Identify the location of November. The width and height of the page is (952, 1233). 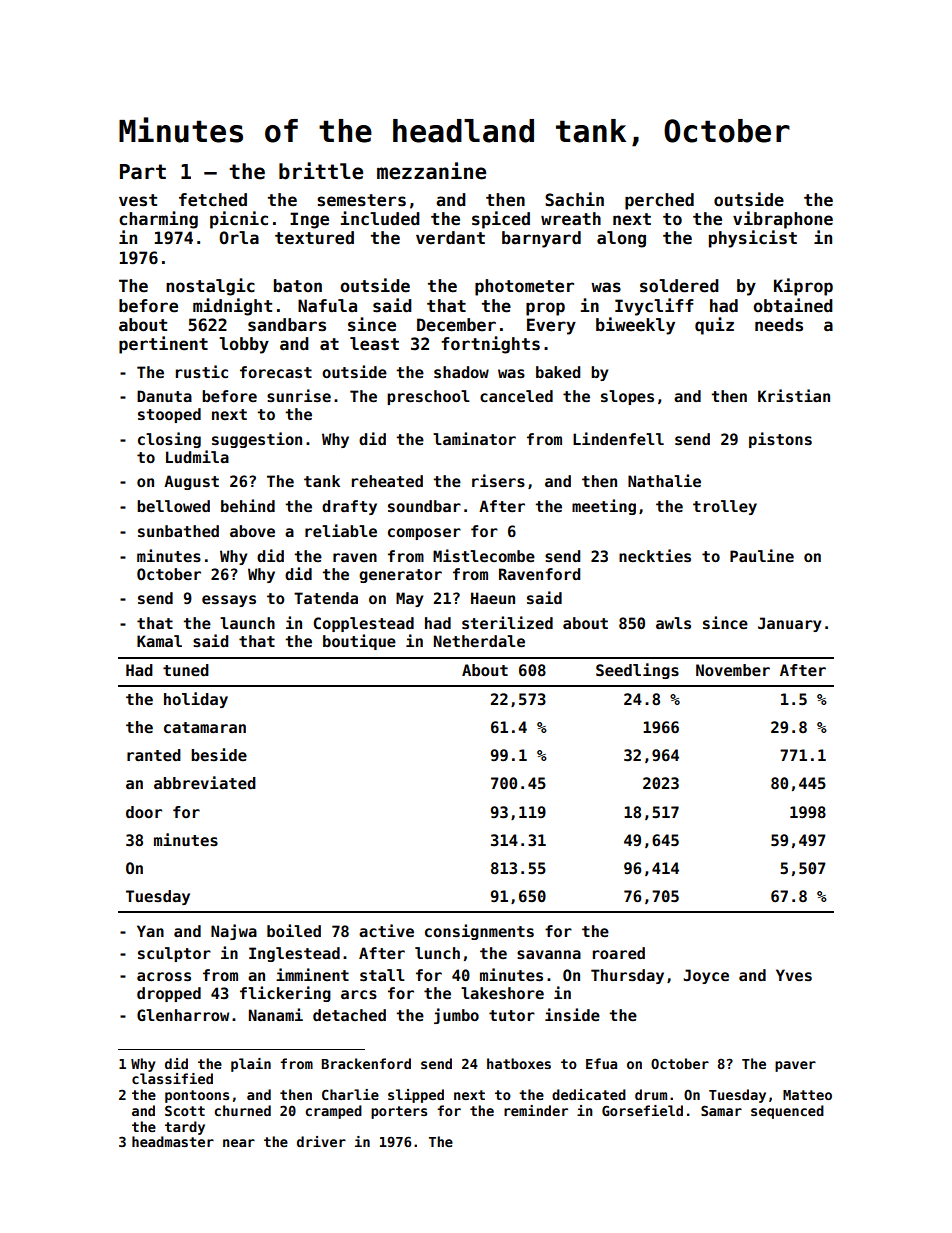
(733, 670).
